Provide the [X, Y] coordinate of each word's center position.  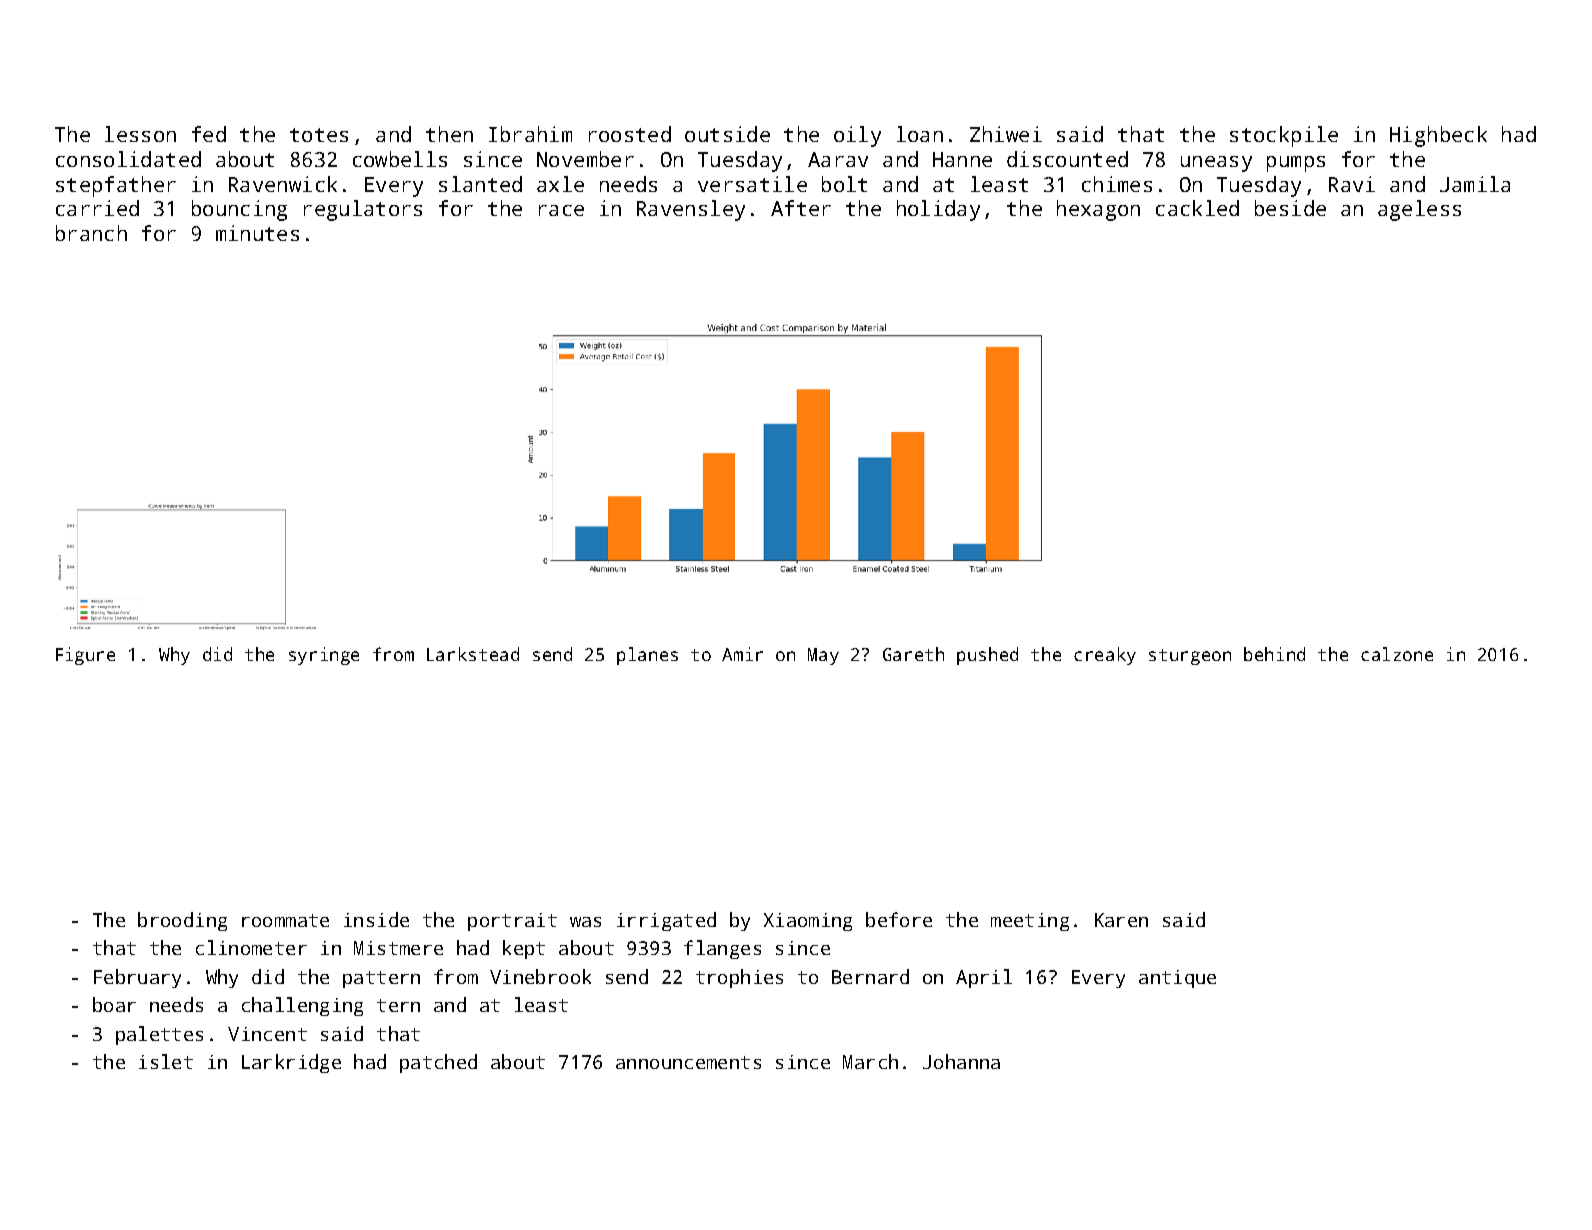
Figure [85, 656]
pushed [987, 656]
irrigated [666, 921]
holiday [938, 210]
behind [1274, 654]
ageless [1419, 210]
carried [97, 208]
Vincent [267, 1034]
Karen [1121, 920]
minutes [257, 233]
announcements [688, 1062]
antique [1177, 979]
